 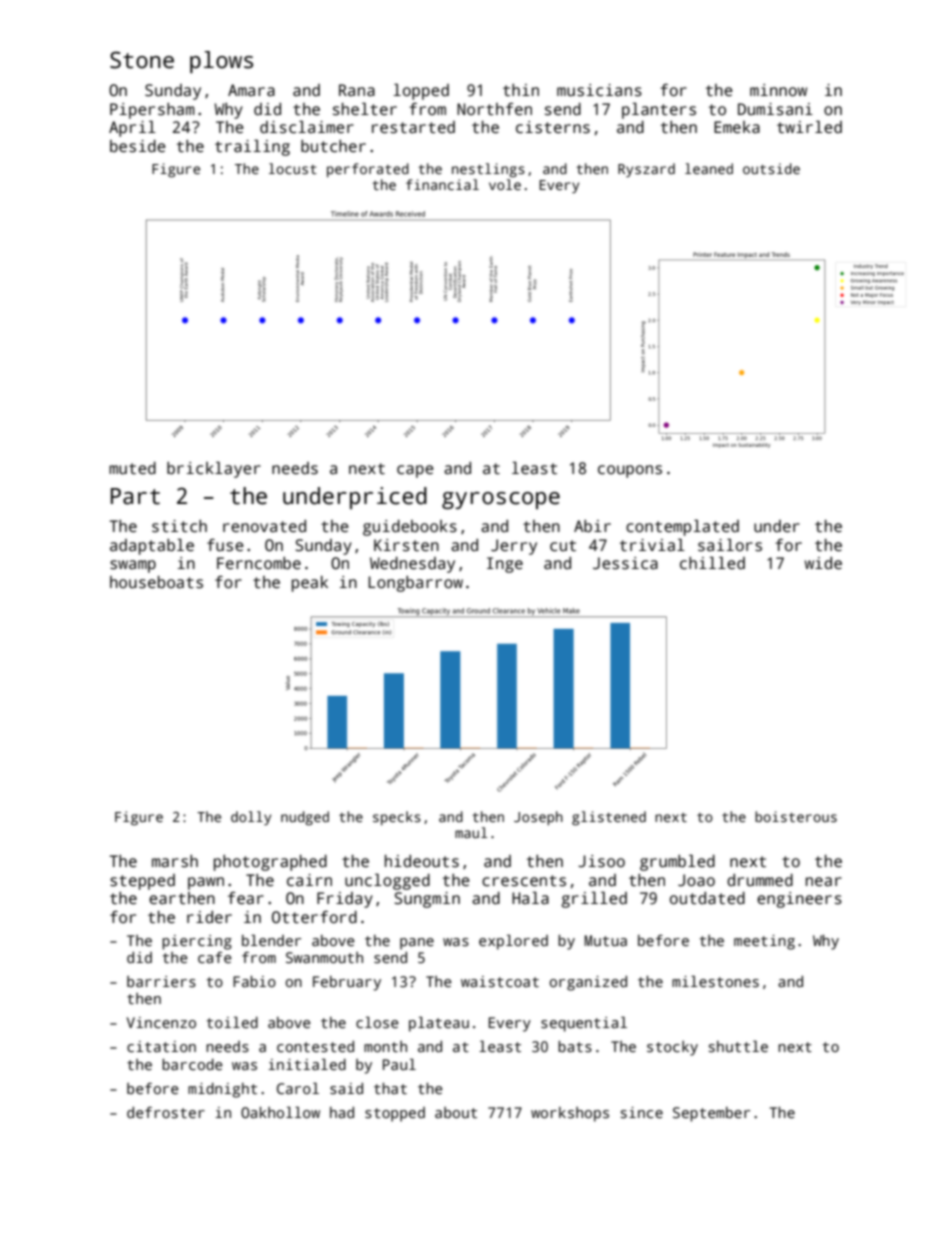 What do you see at coordinates (796, 816) in the screenshot?
I see `boisterous` at bounding box center [796, 816].
